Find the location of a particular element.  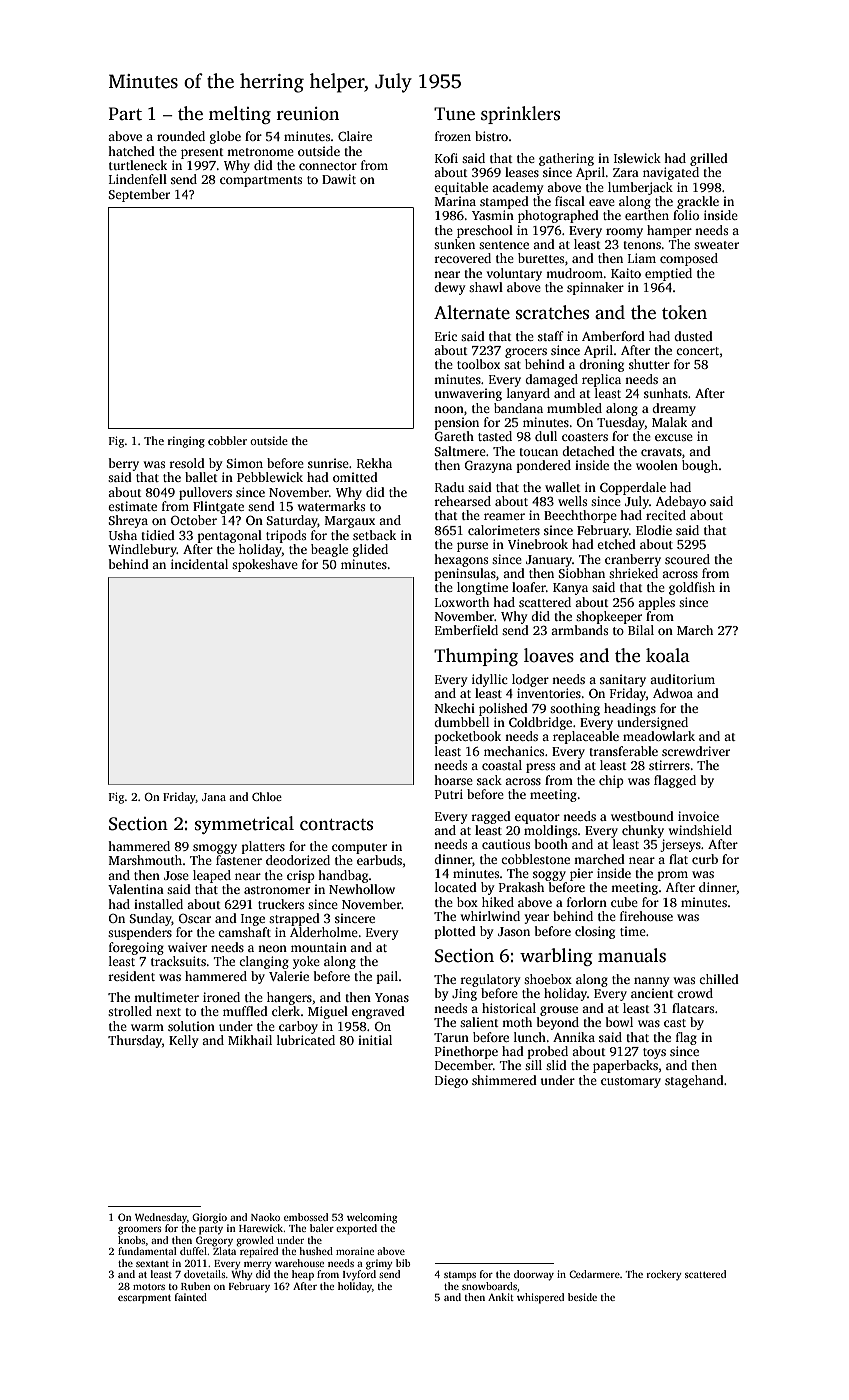

Thursday is located at coordinates (135, 1041).
